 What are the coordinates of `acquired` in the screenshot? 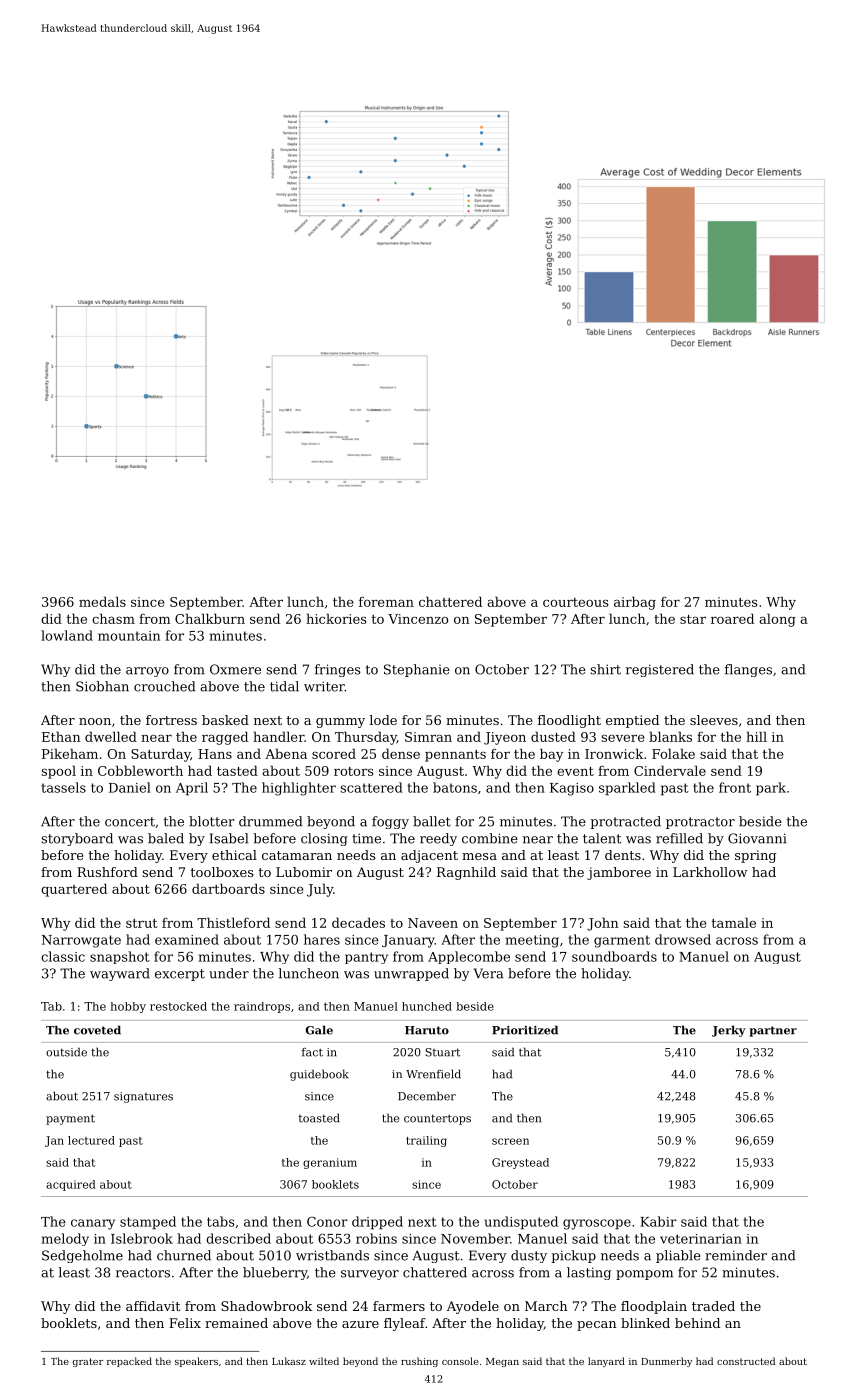 It's located at (71, 1185).
